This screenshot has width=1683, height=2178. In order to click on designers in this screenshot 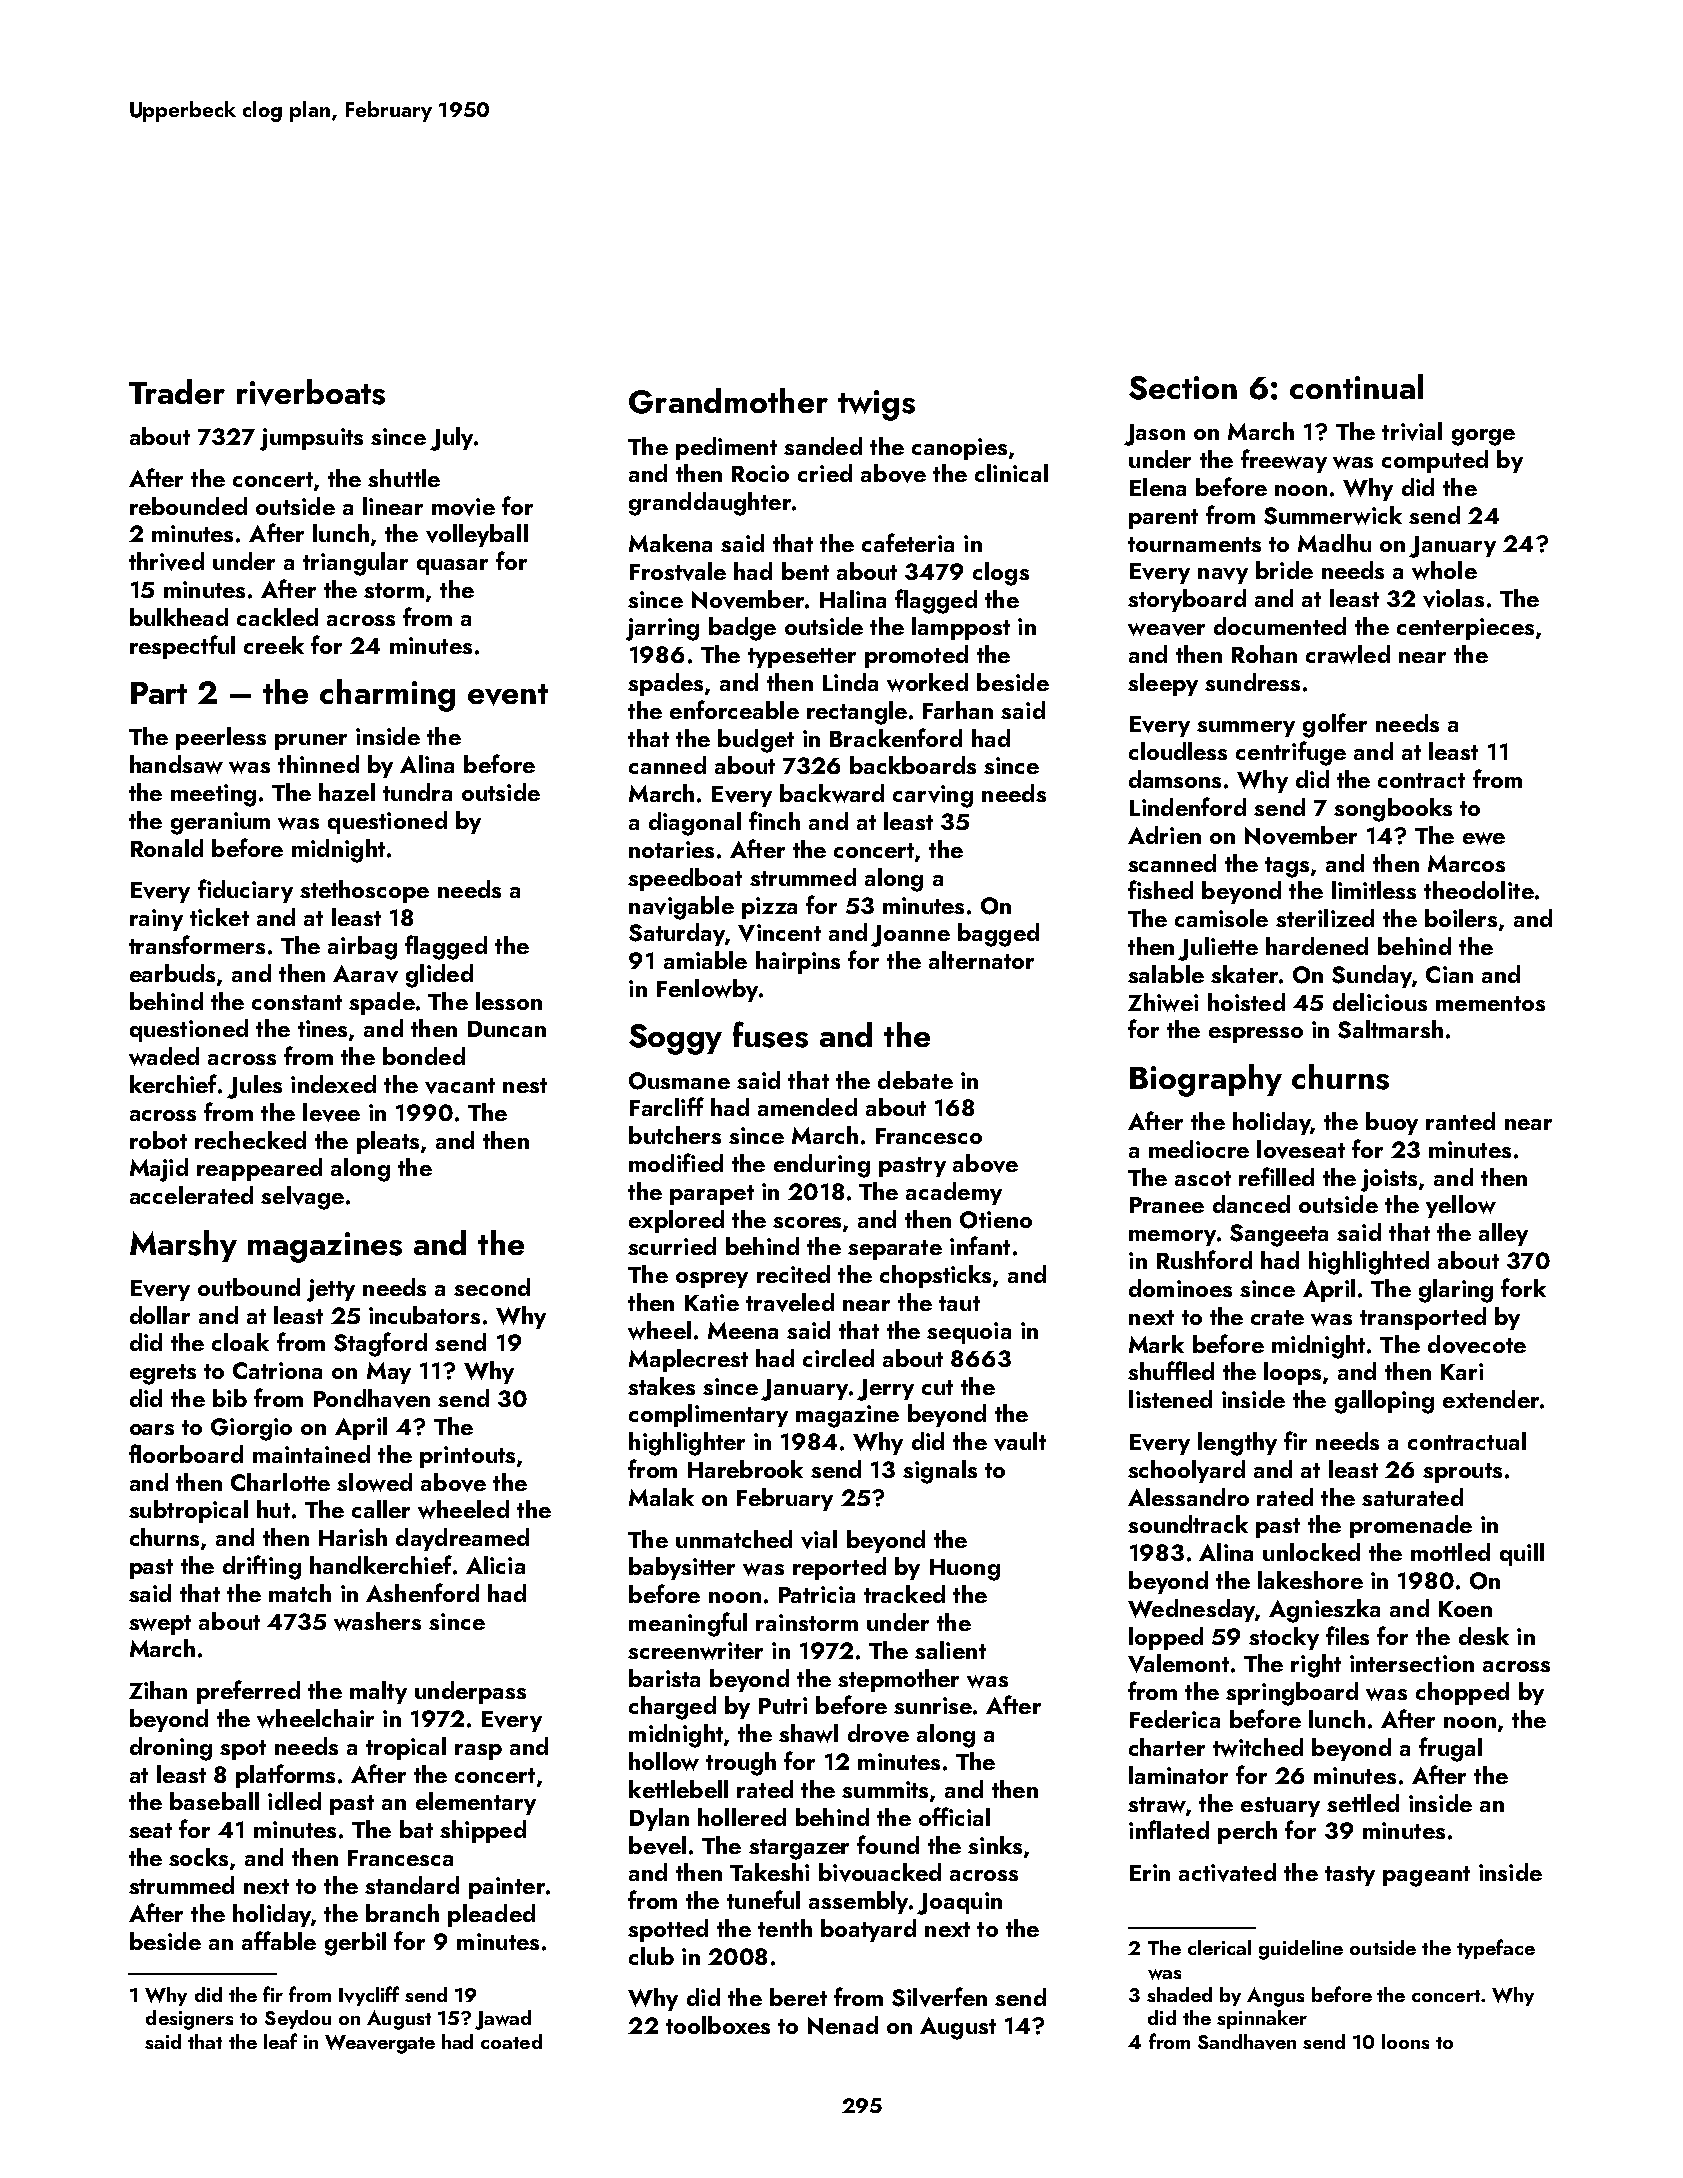, I will do `click(189, 2020)`.
